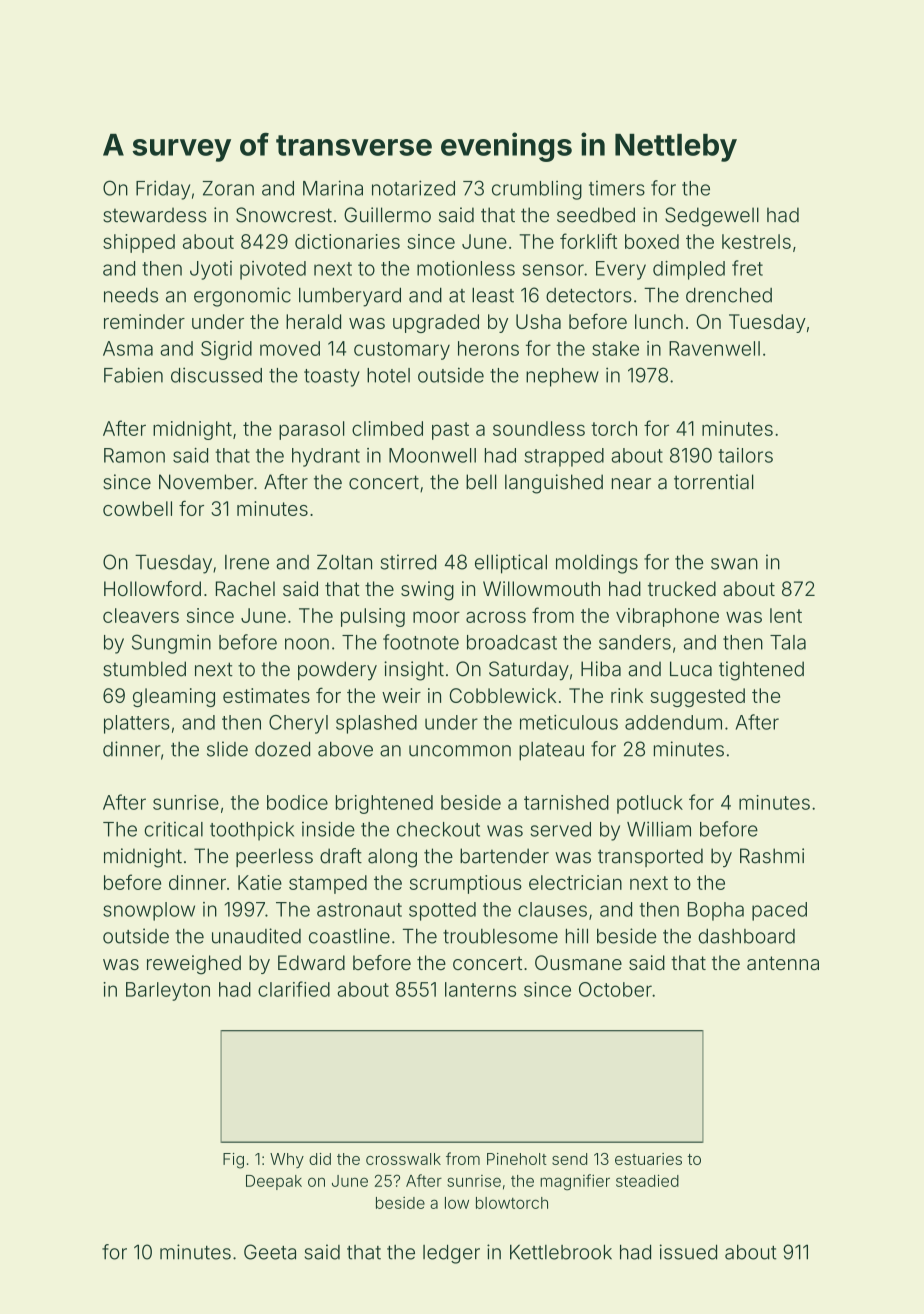 The width and height of the screenshot is (924, 1314). What do you see at coordinates (359, 910) in the screenshot?
I see `astronaut` at bounding box center [359, 910].
